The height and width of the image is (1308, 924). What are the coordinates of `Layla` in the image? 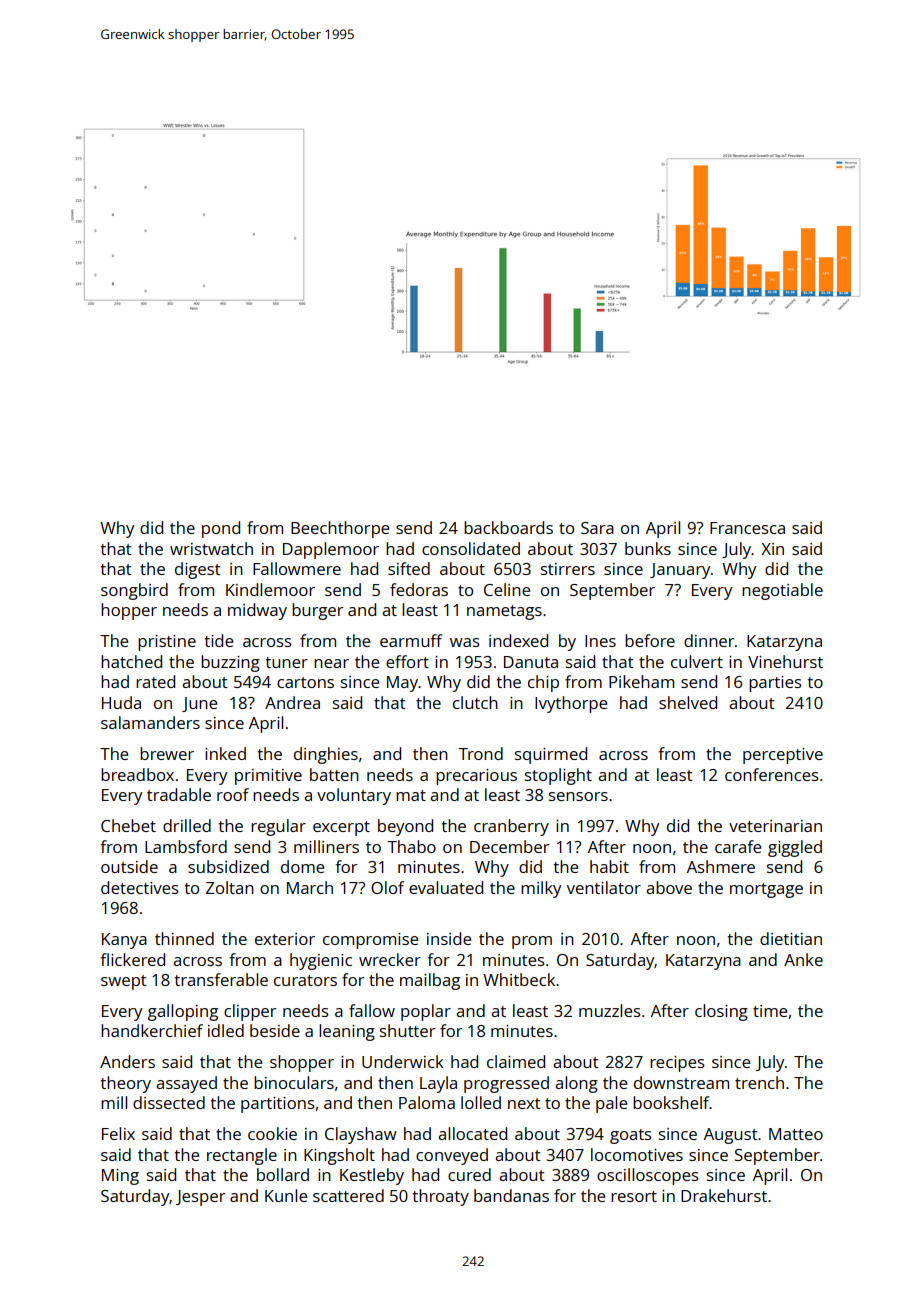 It's located at (438, 1084).
